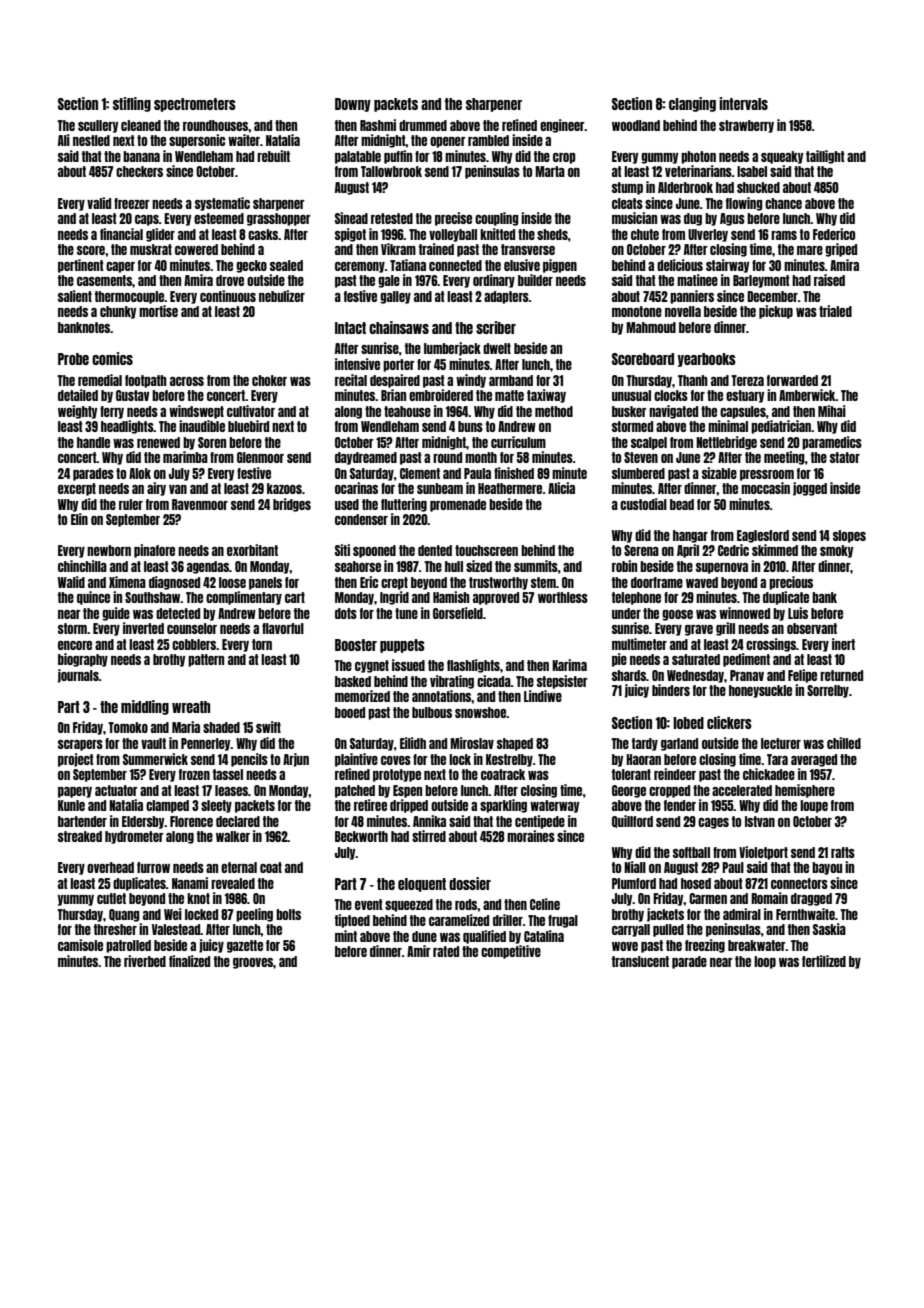 The height and width of the screenshot is (1308, 924). I want to click on jogged, so click(810, 489).
